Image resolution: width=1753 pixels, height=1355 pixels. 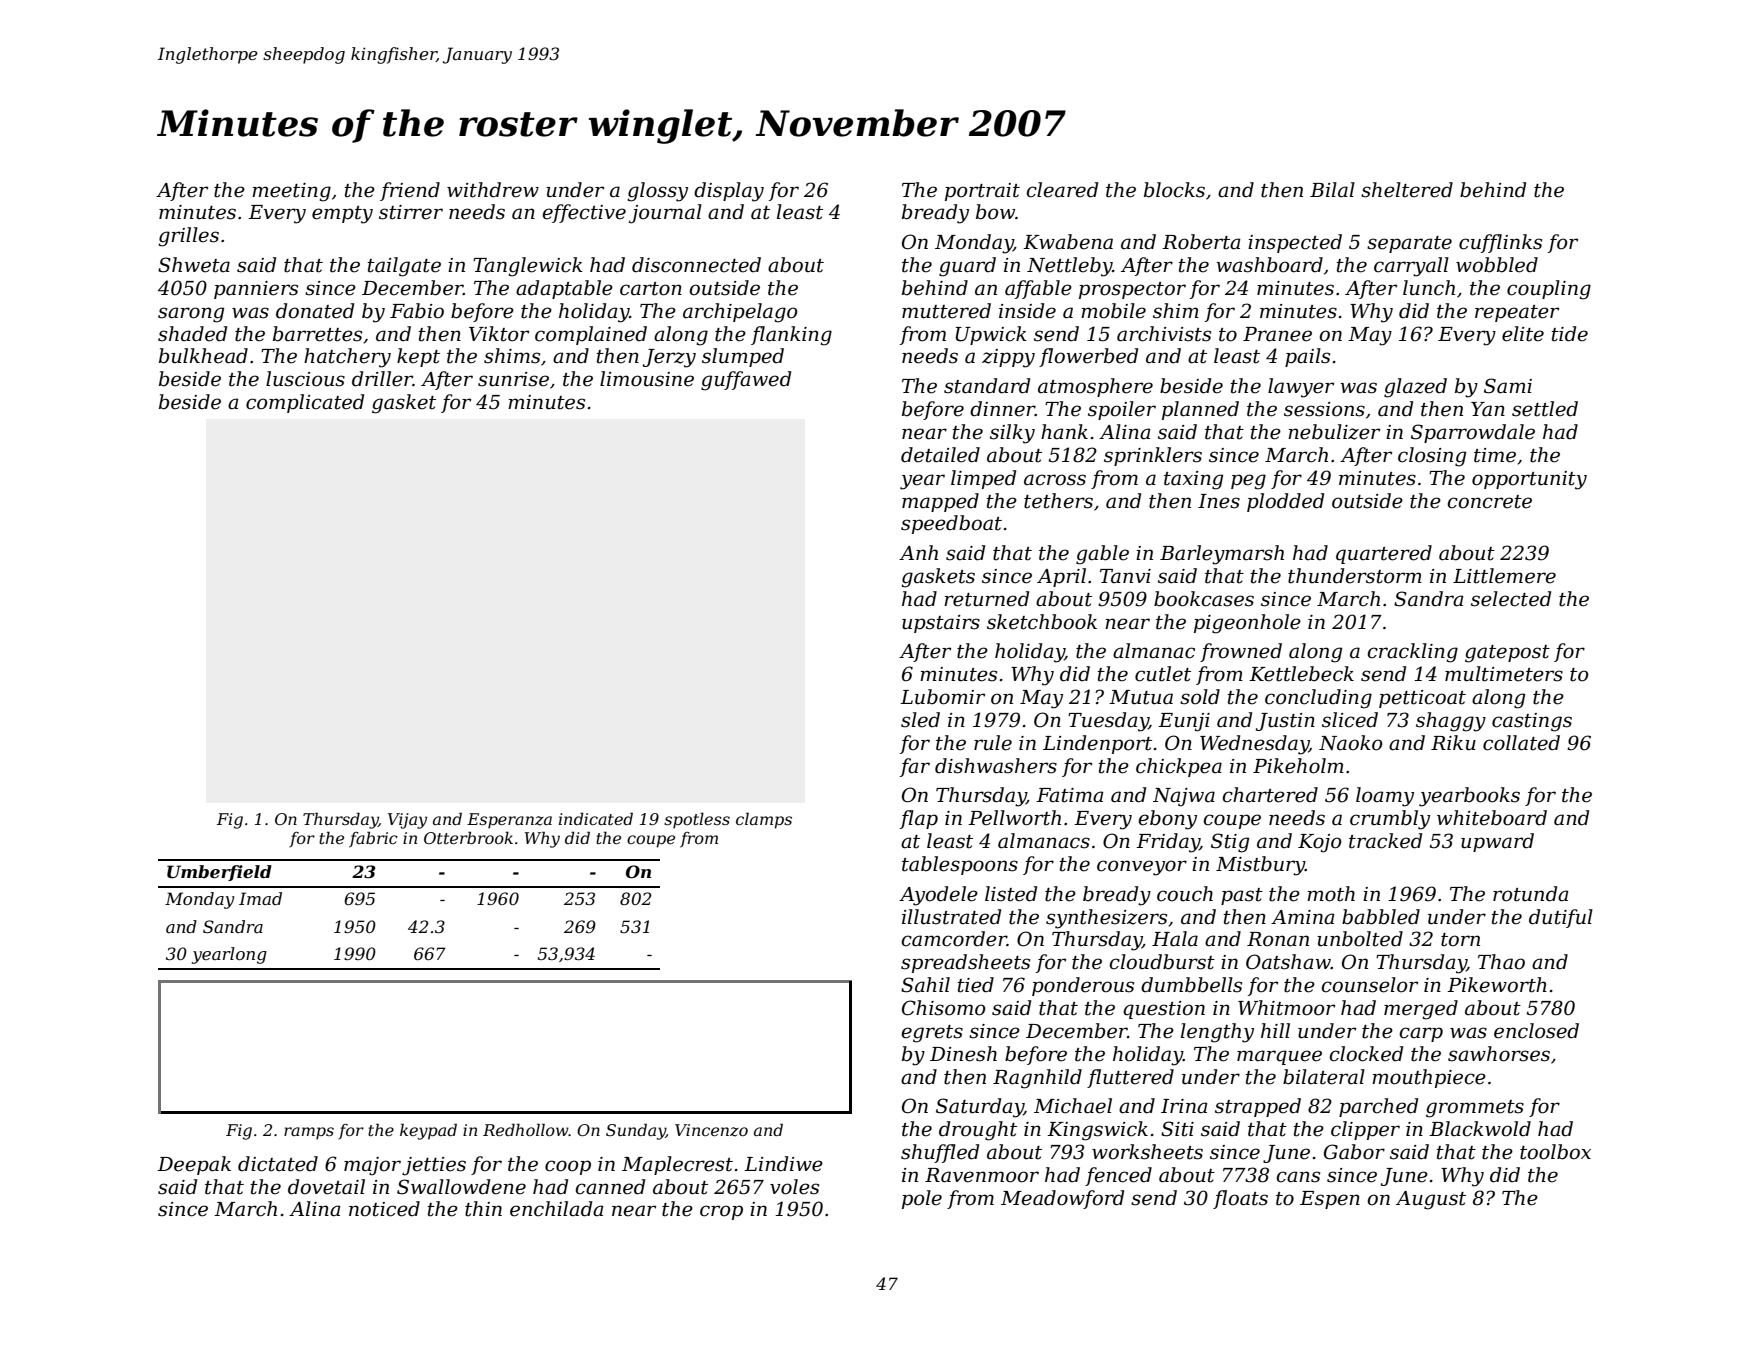 I want to click on Imad, so click(x=260, y=898).
